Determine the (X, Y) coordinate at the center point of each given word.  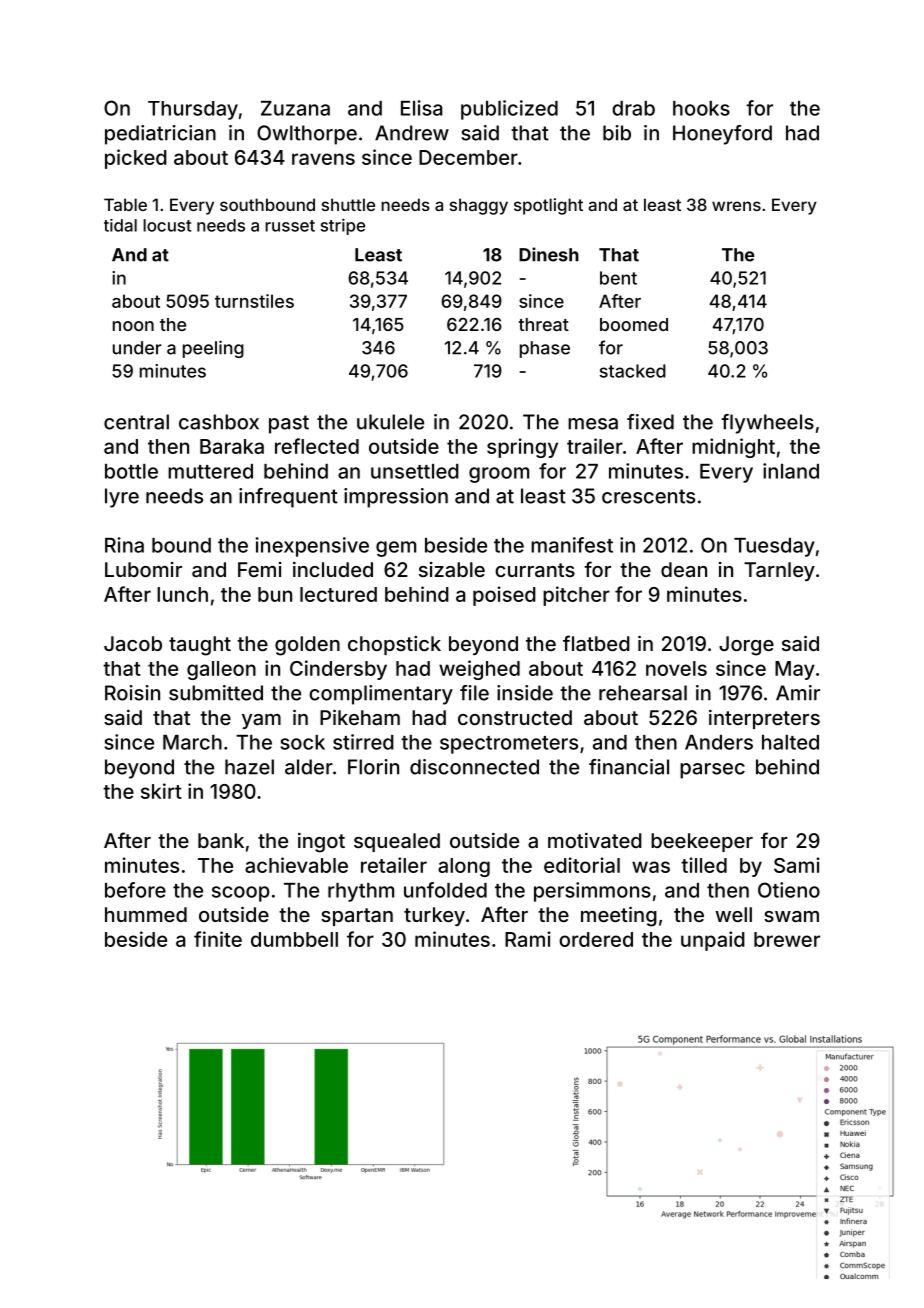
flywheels (767, 424)
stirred (363, 742)
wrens (736, 206)
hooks (701, 108)
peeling (213, 349)
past (289, 424)
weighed (479, 670)
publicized (509, 110)
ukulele (390, 422)
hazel (249, 767)
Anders (719, 742)
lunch (182, 594)
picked (136, 159)
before (135, 890)
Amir (798, 693)
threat (543, 324)
